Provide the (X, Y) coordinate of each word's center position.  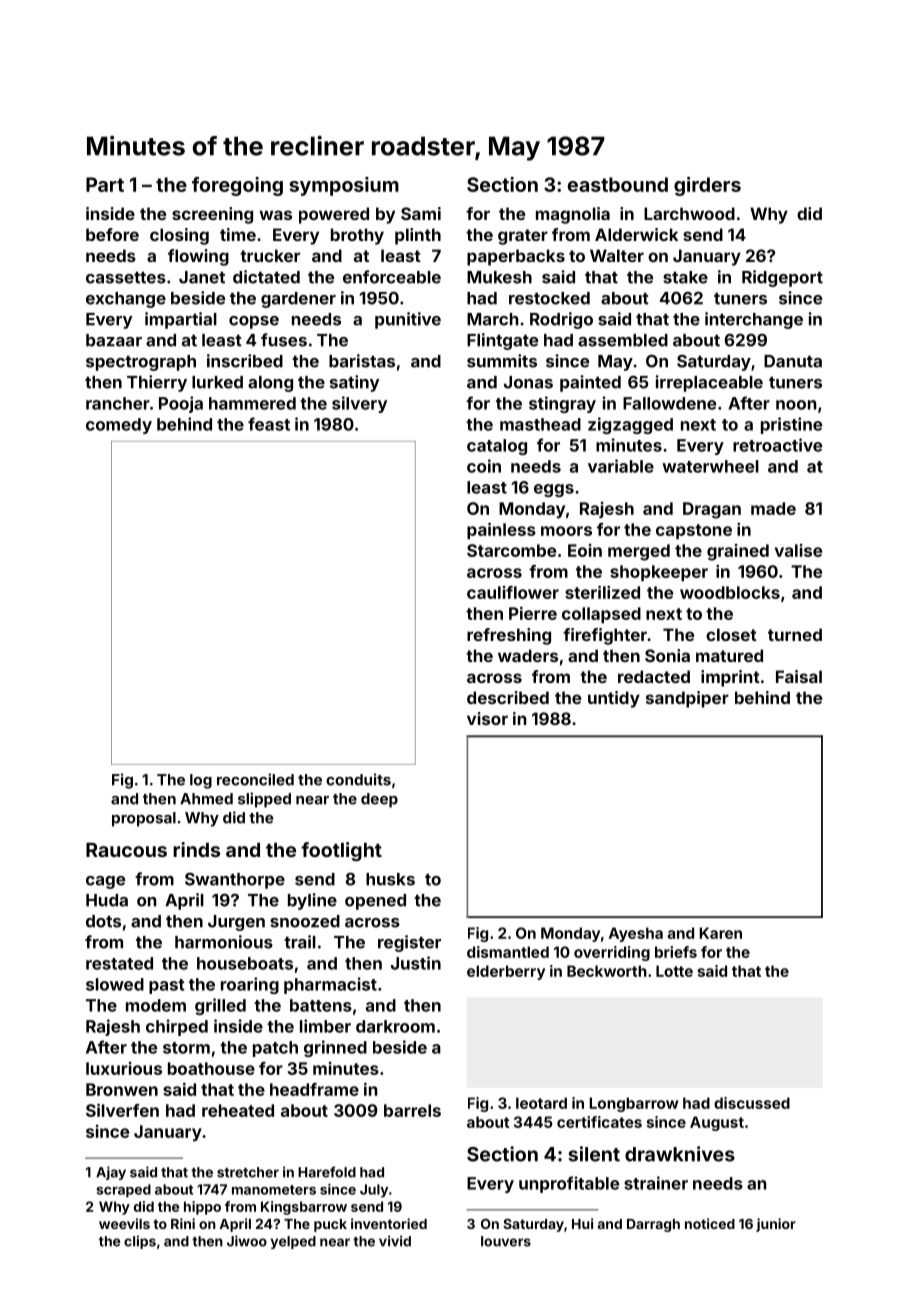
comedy (119, 426)
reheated (238, 1110)
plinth (418, 236)
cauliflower (513, 592)
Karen (720, 933)
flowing (198, 257)
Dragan (712, 510)
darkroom (395, 1026)
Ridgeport (782, 278)
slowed (115, 984)
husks (390, 879)
